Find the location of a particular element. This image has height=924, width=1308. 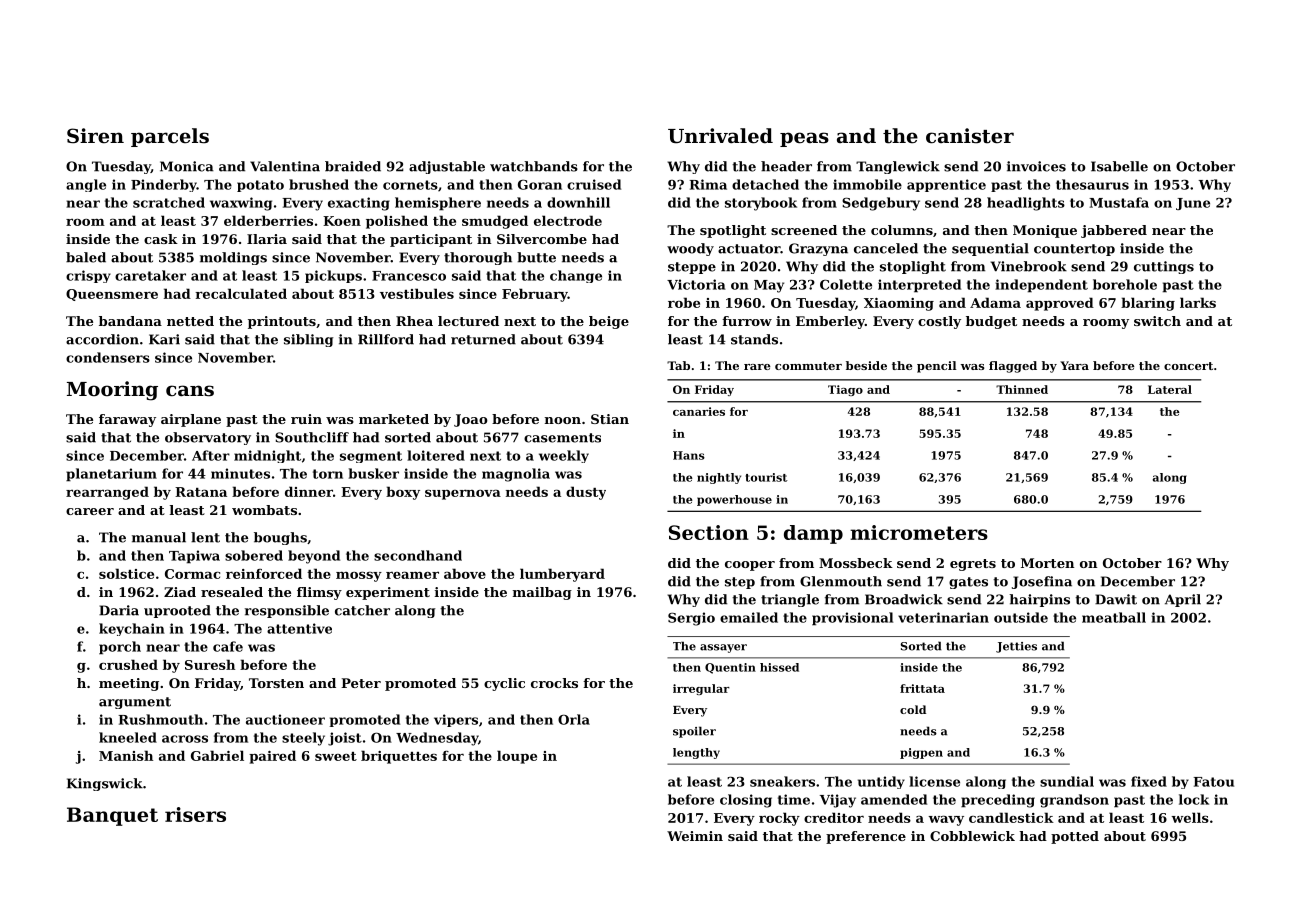

Siren is located at coordinates (95, 136).
